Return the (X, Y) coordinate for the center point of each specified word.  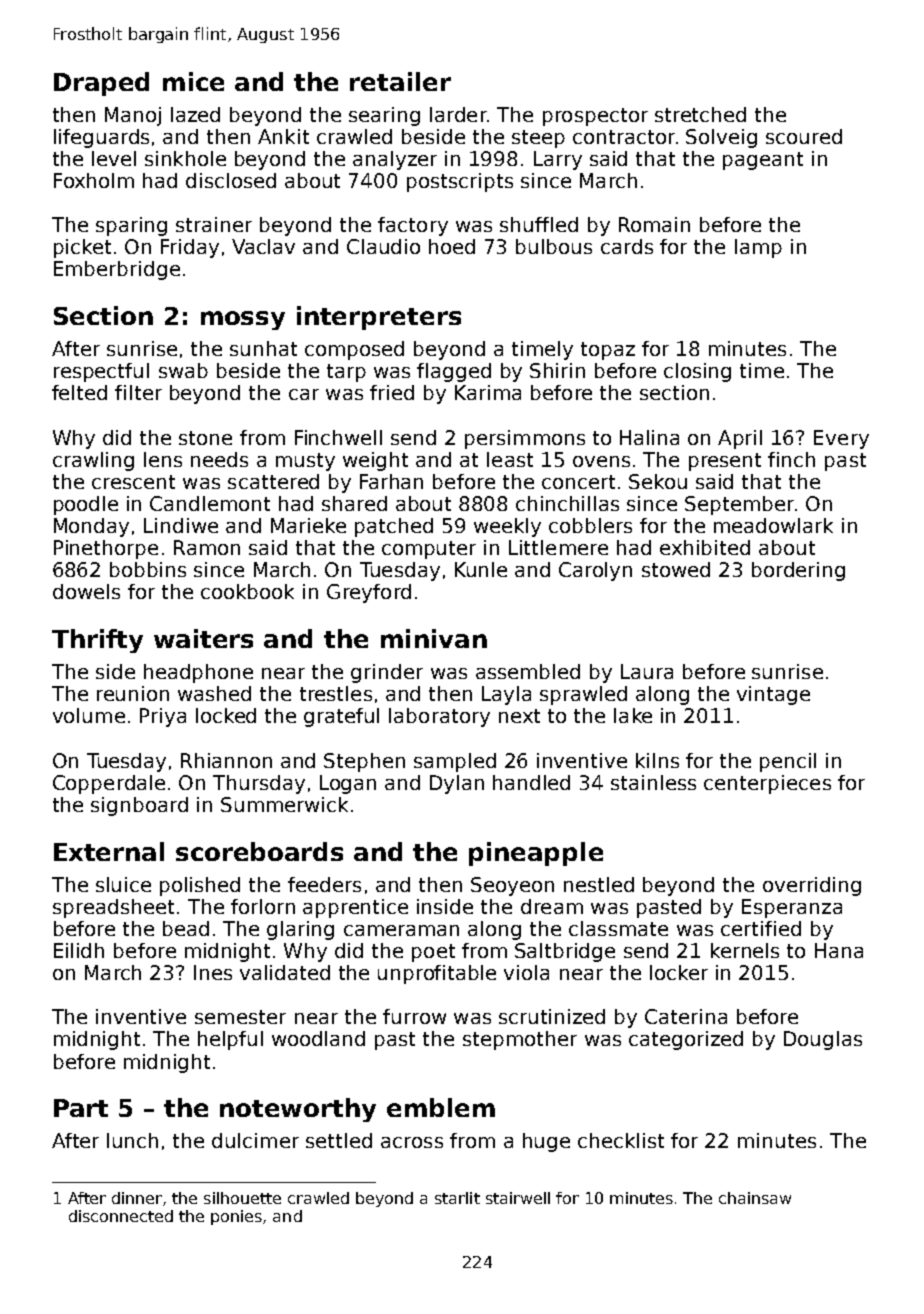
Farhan (391, 481)
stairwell (518, 1198)
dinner (137, 1198)
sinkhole (185, 158)
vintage (773, 695)
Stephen (364, 762)
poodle (86, 505)
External (109, 851)
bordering (798, 571)
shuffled (539, 224)
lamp (758, 248)
